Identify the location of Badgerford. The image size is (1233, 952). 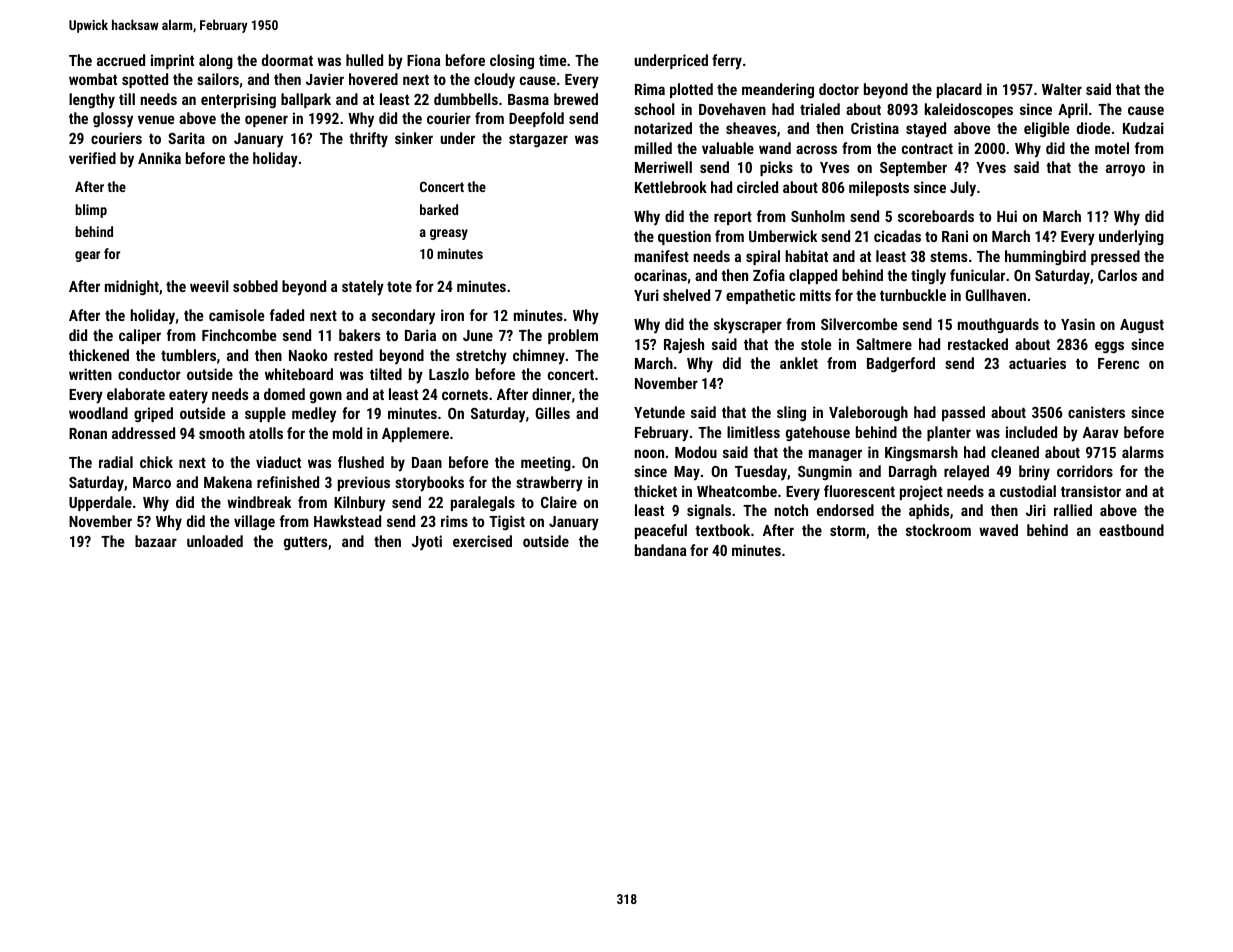
(901, 364).
